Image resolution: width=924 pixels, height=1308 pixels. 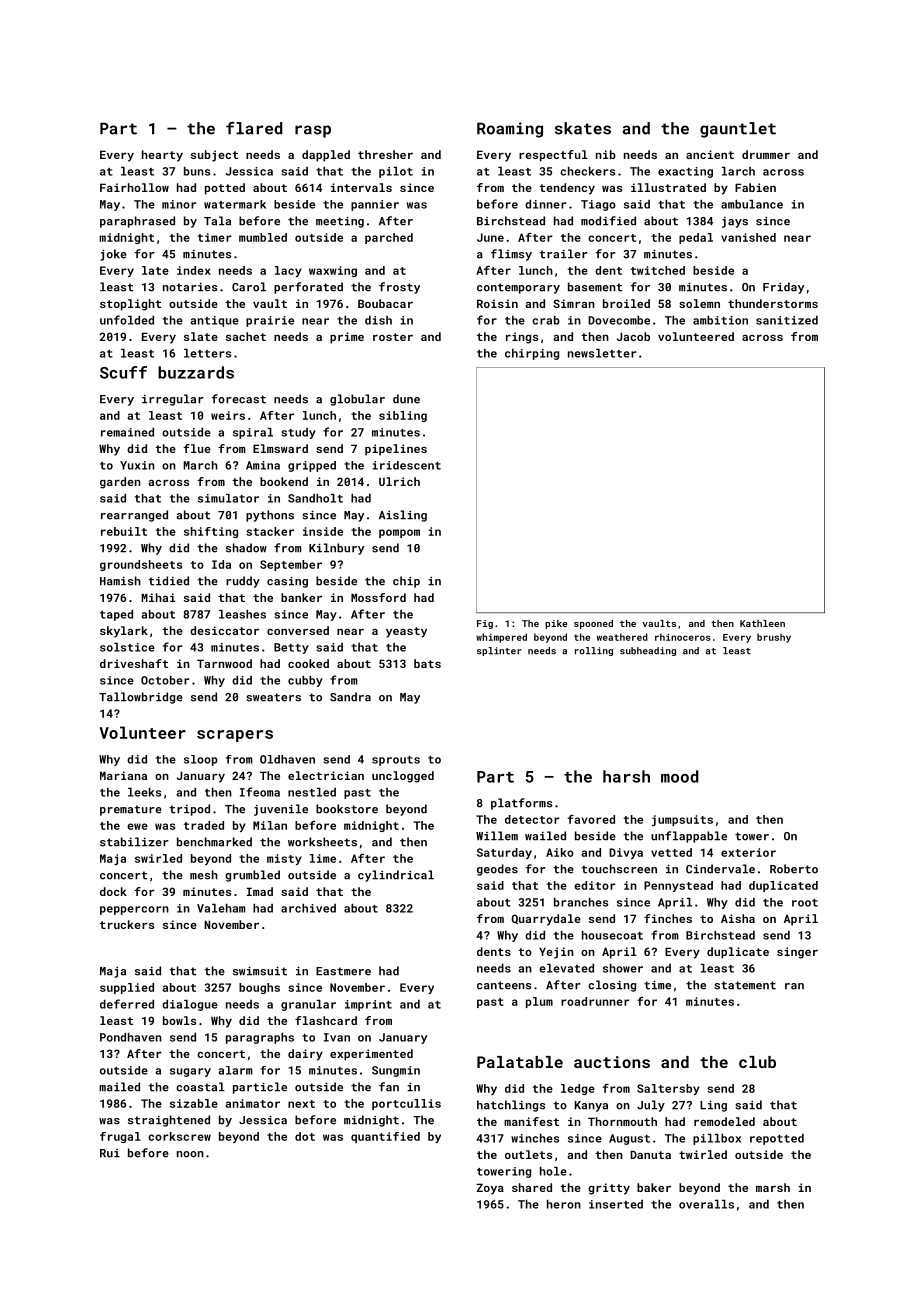 I want to click on driveshaft, so click(x=134, y=663).
